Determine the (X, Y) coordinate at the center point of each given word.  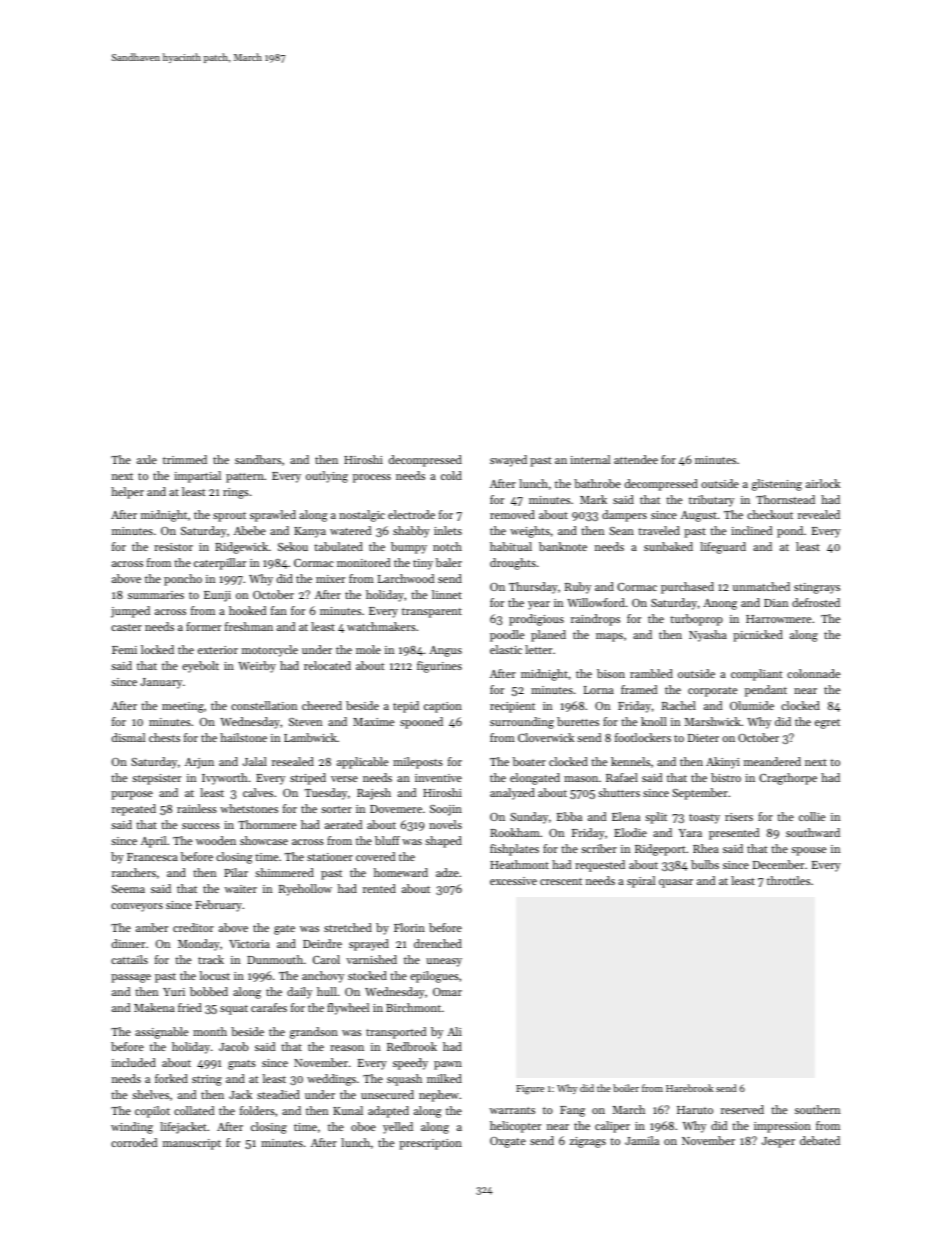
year (539, 605)
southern (817, 1109)
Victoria (249, 944)
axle (147, 459)
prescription (430, 1144)
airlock (823, 483)
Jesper (778, 1142)
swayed (508, 461)
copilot (152, 1112)
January (161, 683)
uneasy (444, 962)
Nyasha (708, 636)
